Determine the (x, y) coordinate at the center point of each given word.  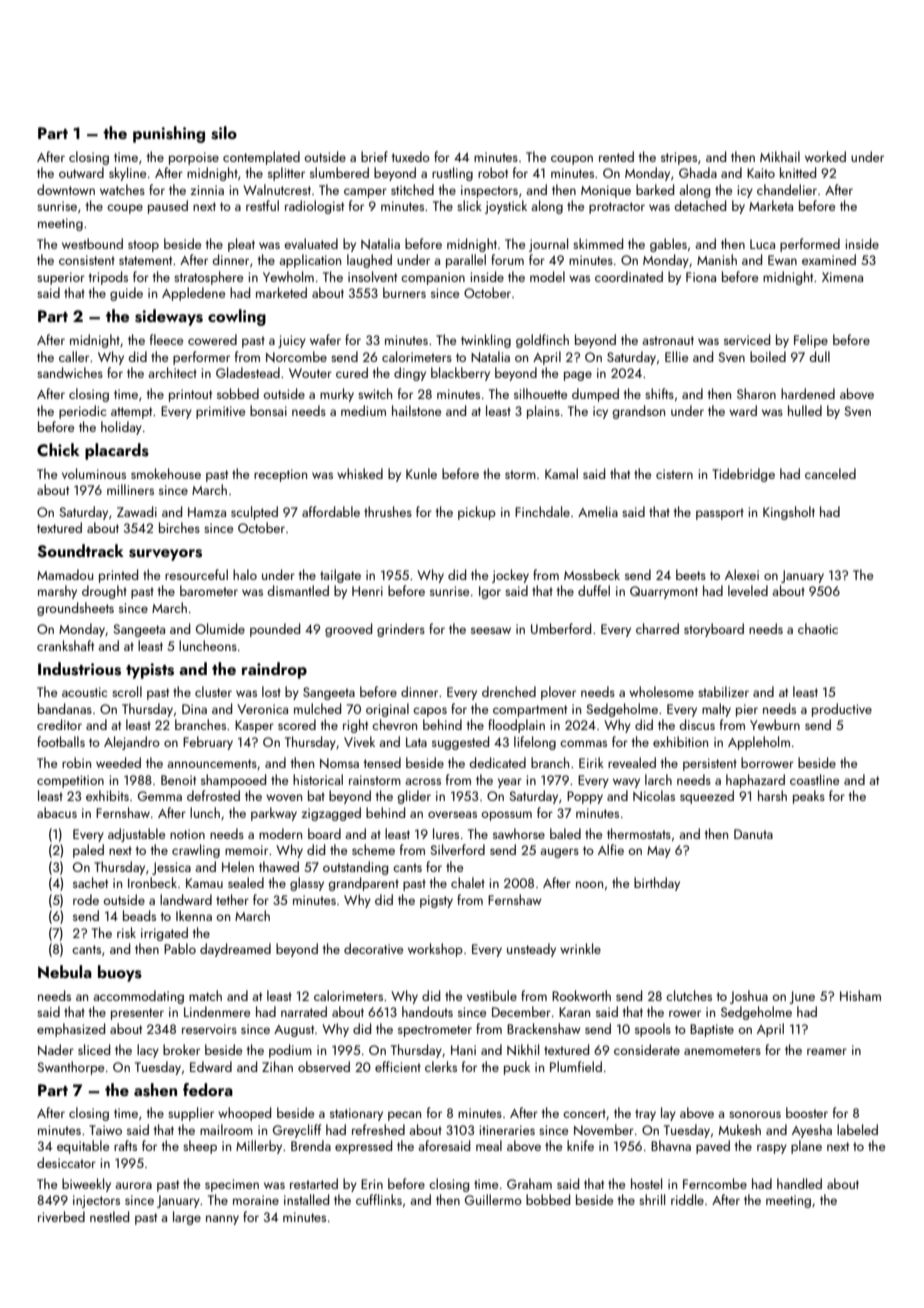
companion (433, 278)
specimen (232, 1185)
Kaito (761, 173)
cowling (237, 317)
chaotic (818, 628)
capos (430, 712)
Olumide (220, 628)
